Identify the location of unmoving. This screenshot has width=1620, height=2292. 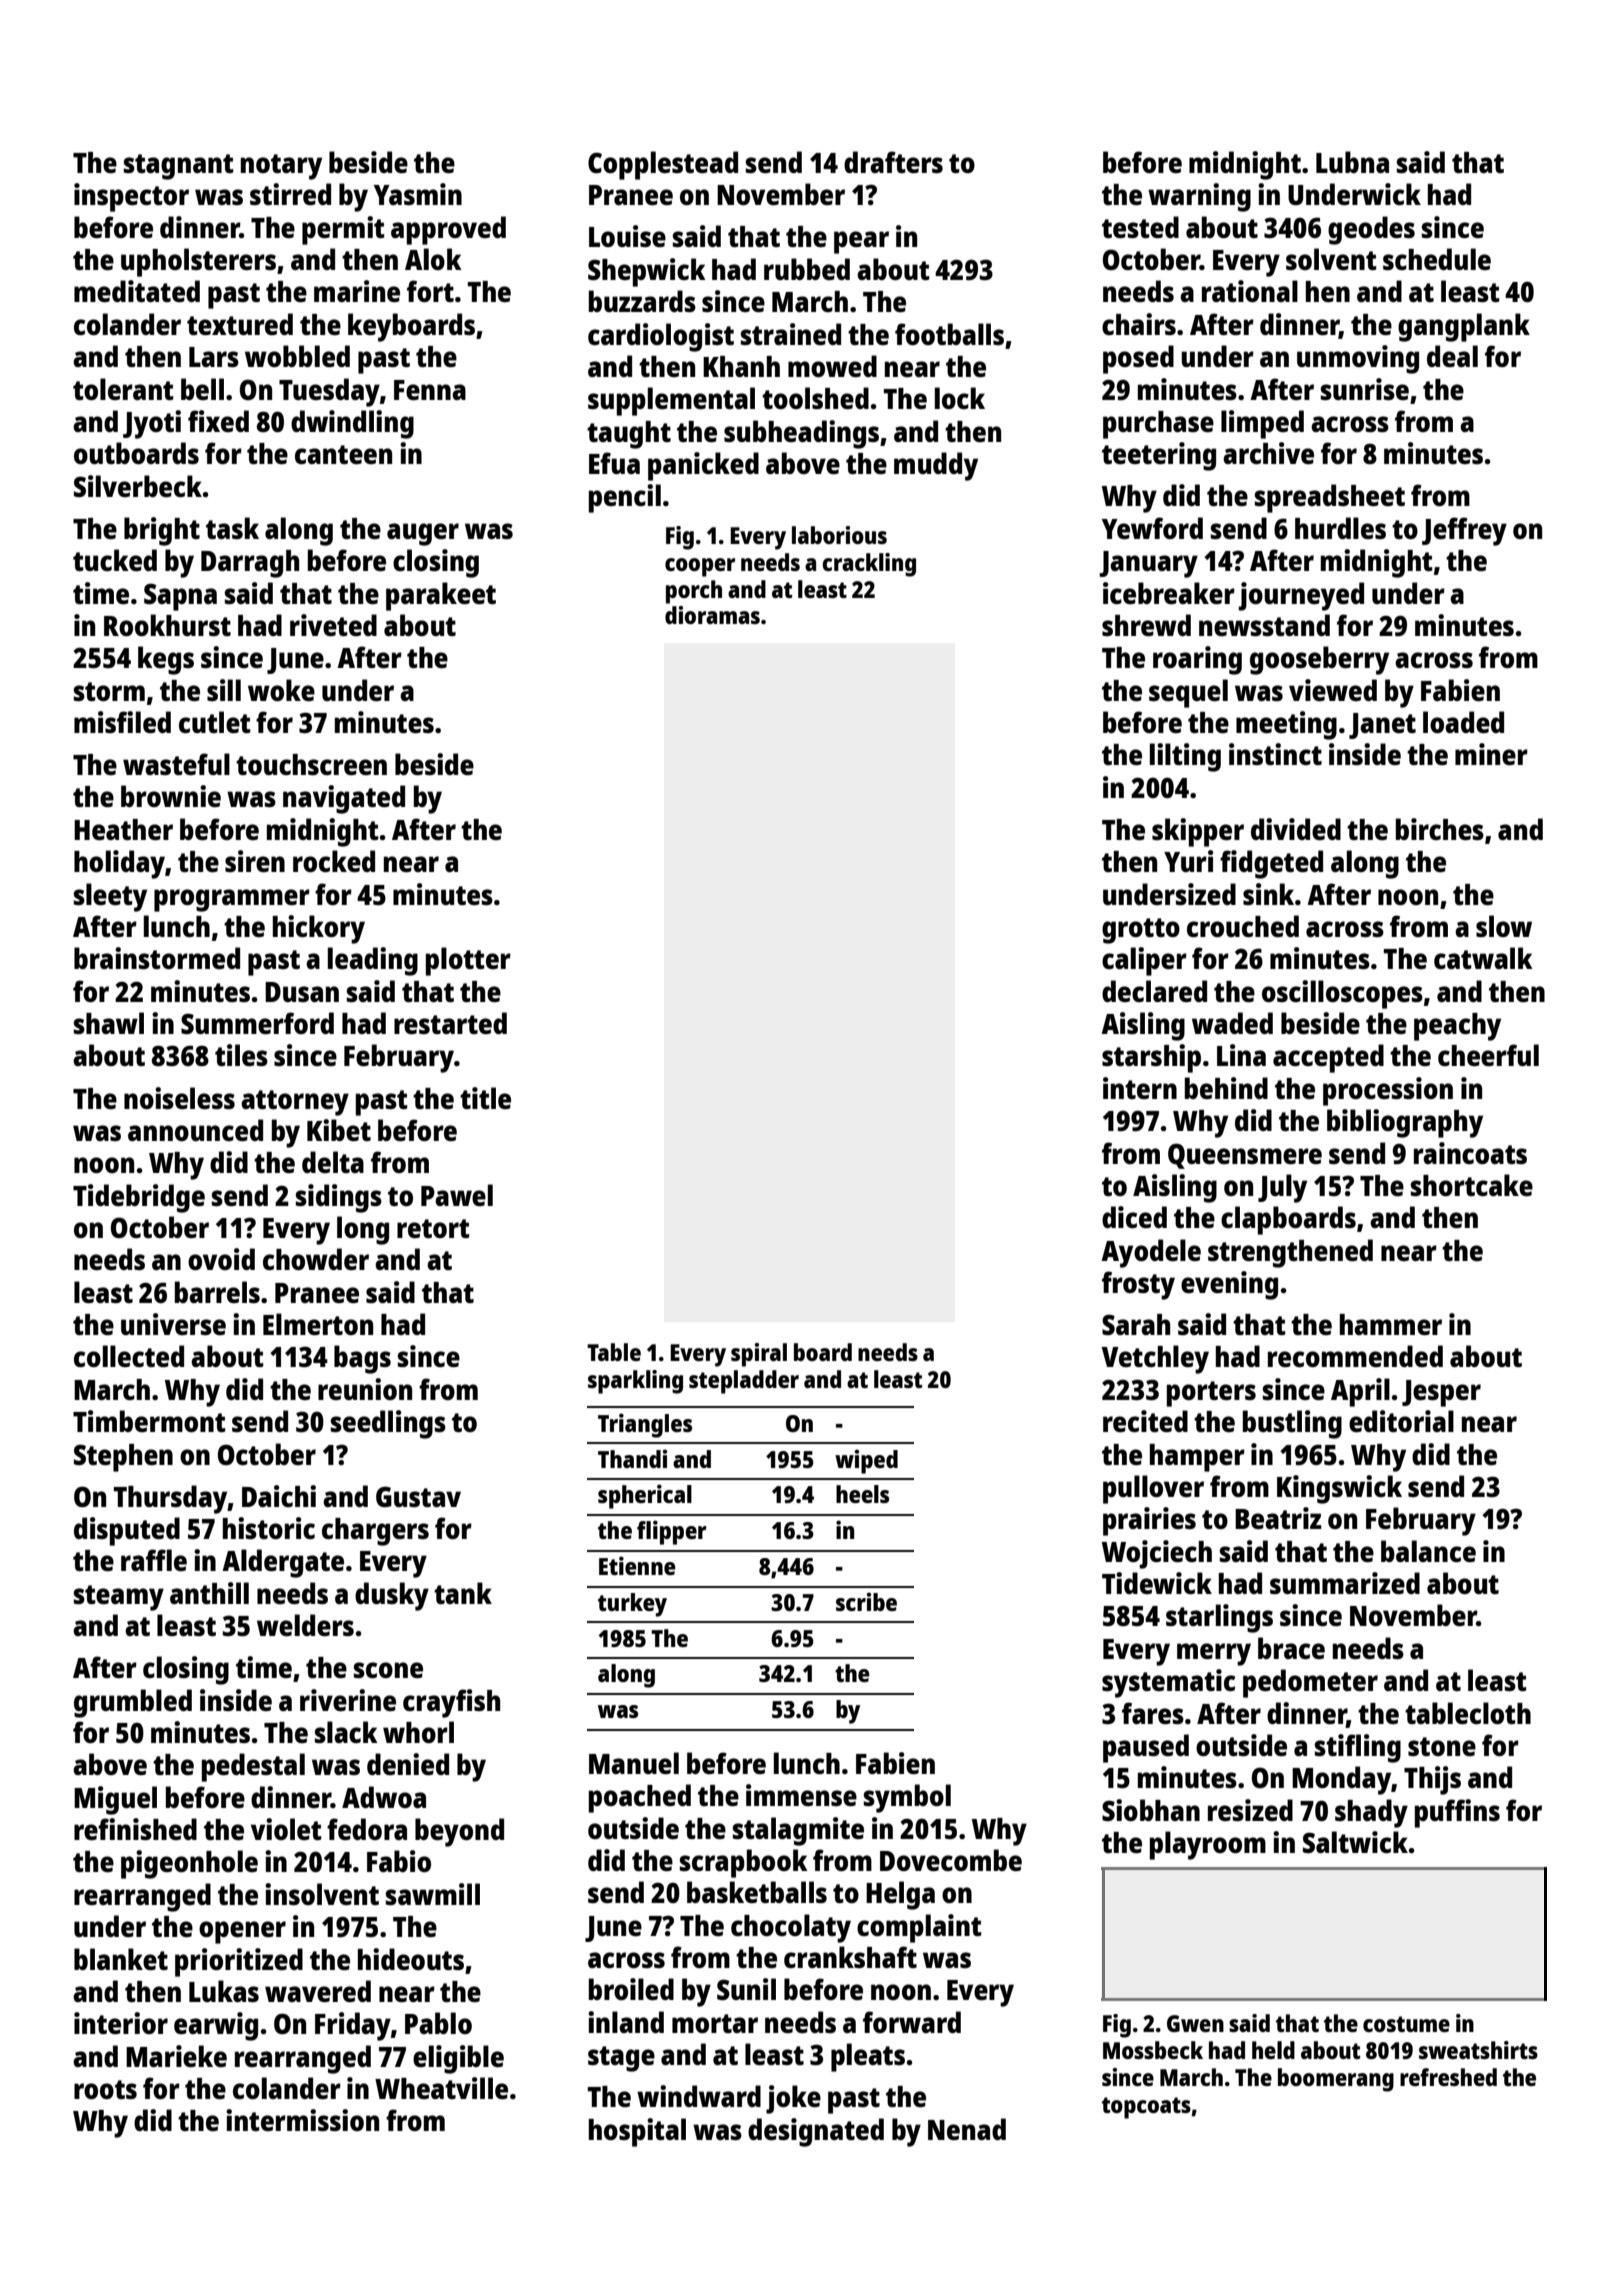
(1358, 359).
